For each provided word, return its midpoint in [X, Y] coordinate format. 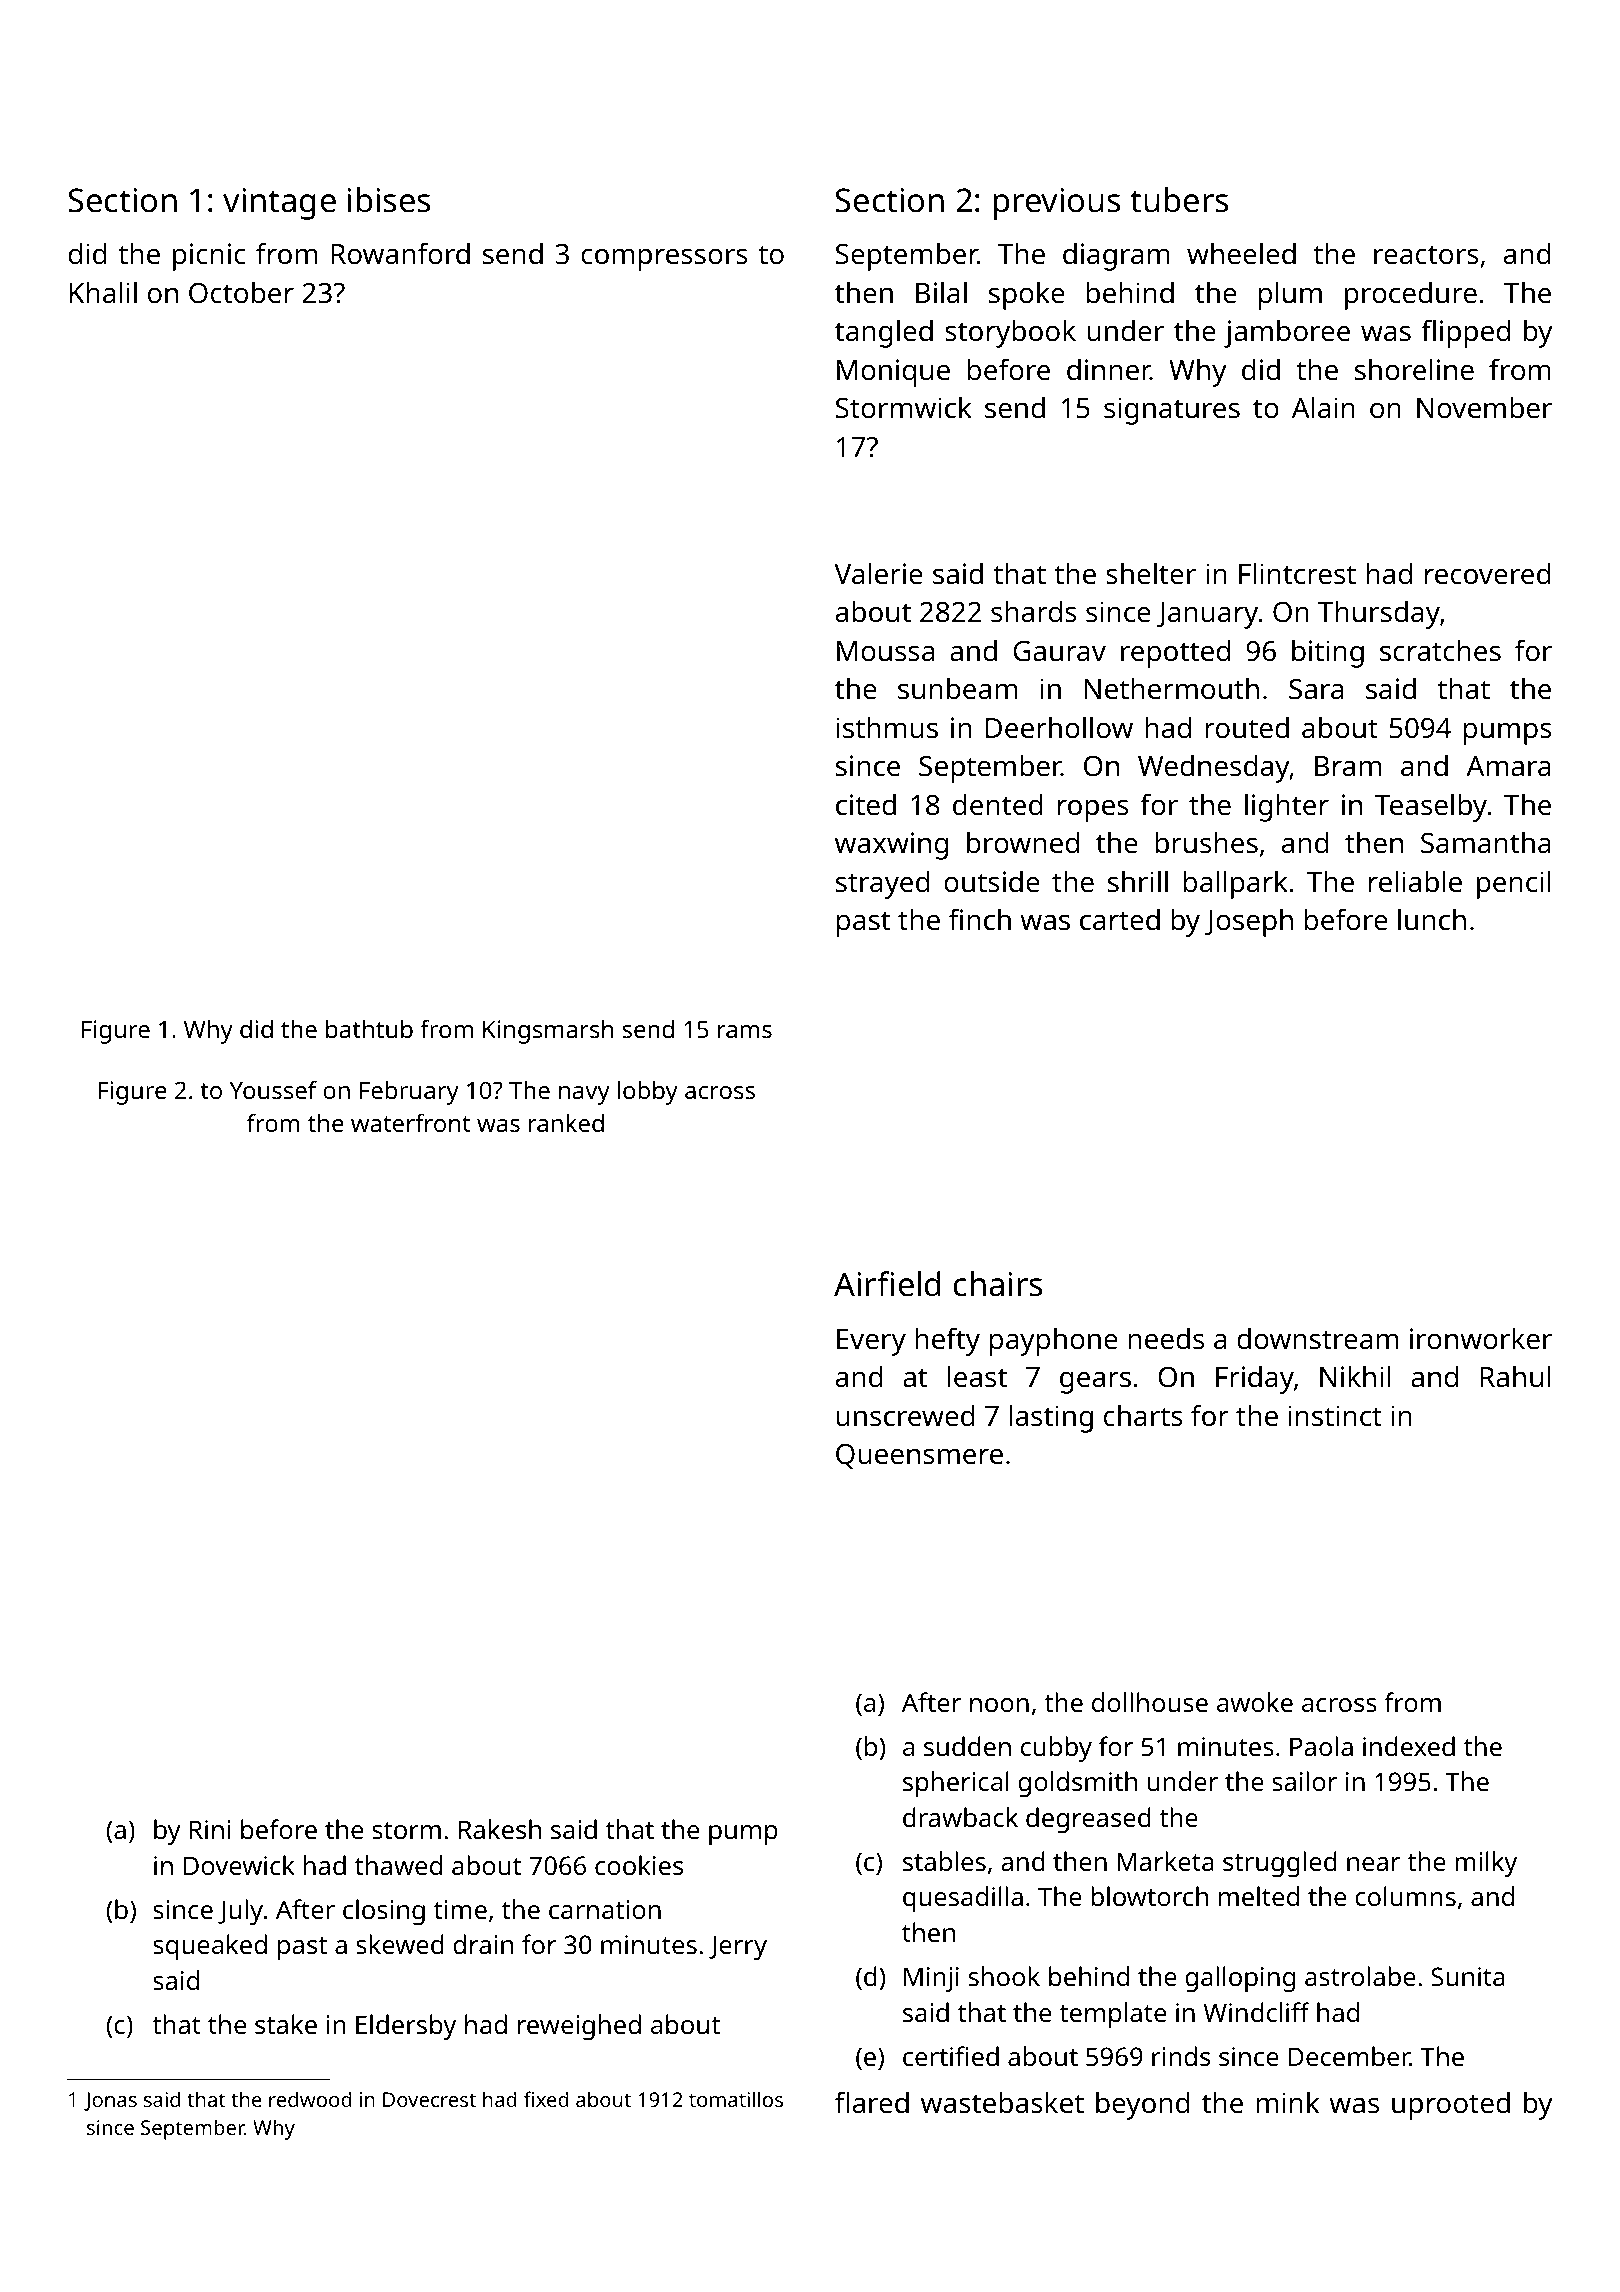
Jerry [738, 1947]
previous [1057, 204]
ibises [388, 200]
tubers [1179, 200]
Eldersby [406, 2027]
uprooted [1451, 2106]
